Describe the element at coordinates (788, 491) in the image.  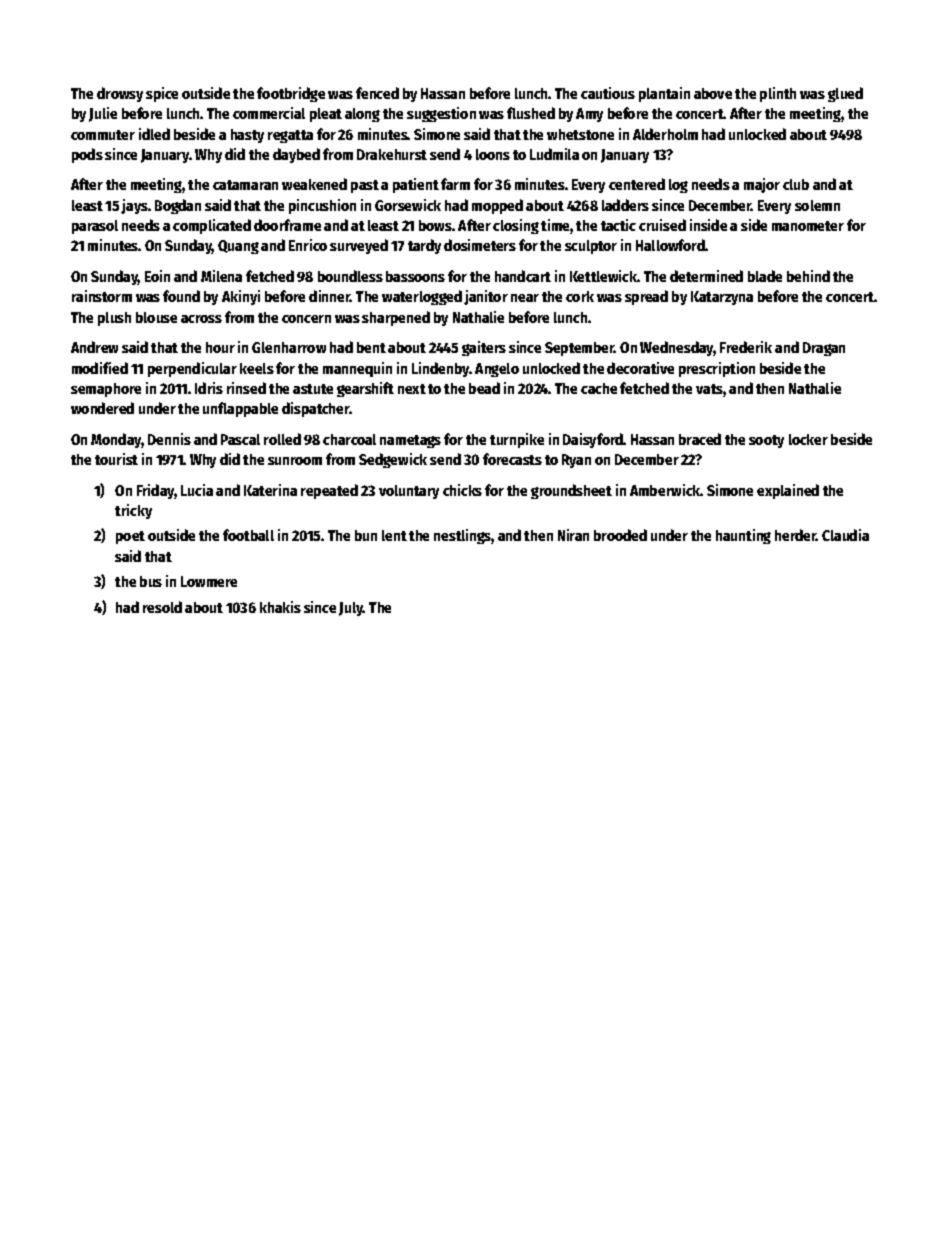
I see `explained` at that location.
